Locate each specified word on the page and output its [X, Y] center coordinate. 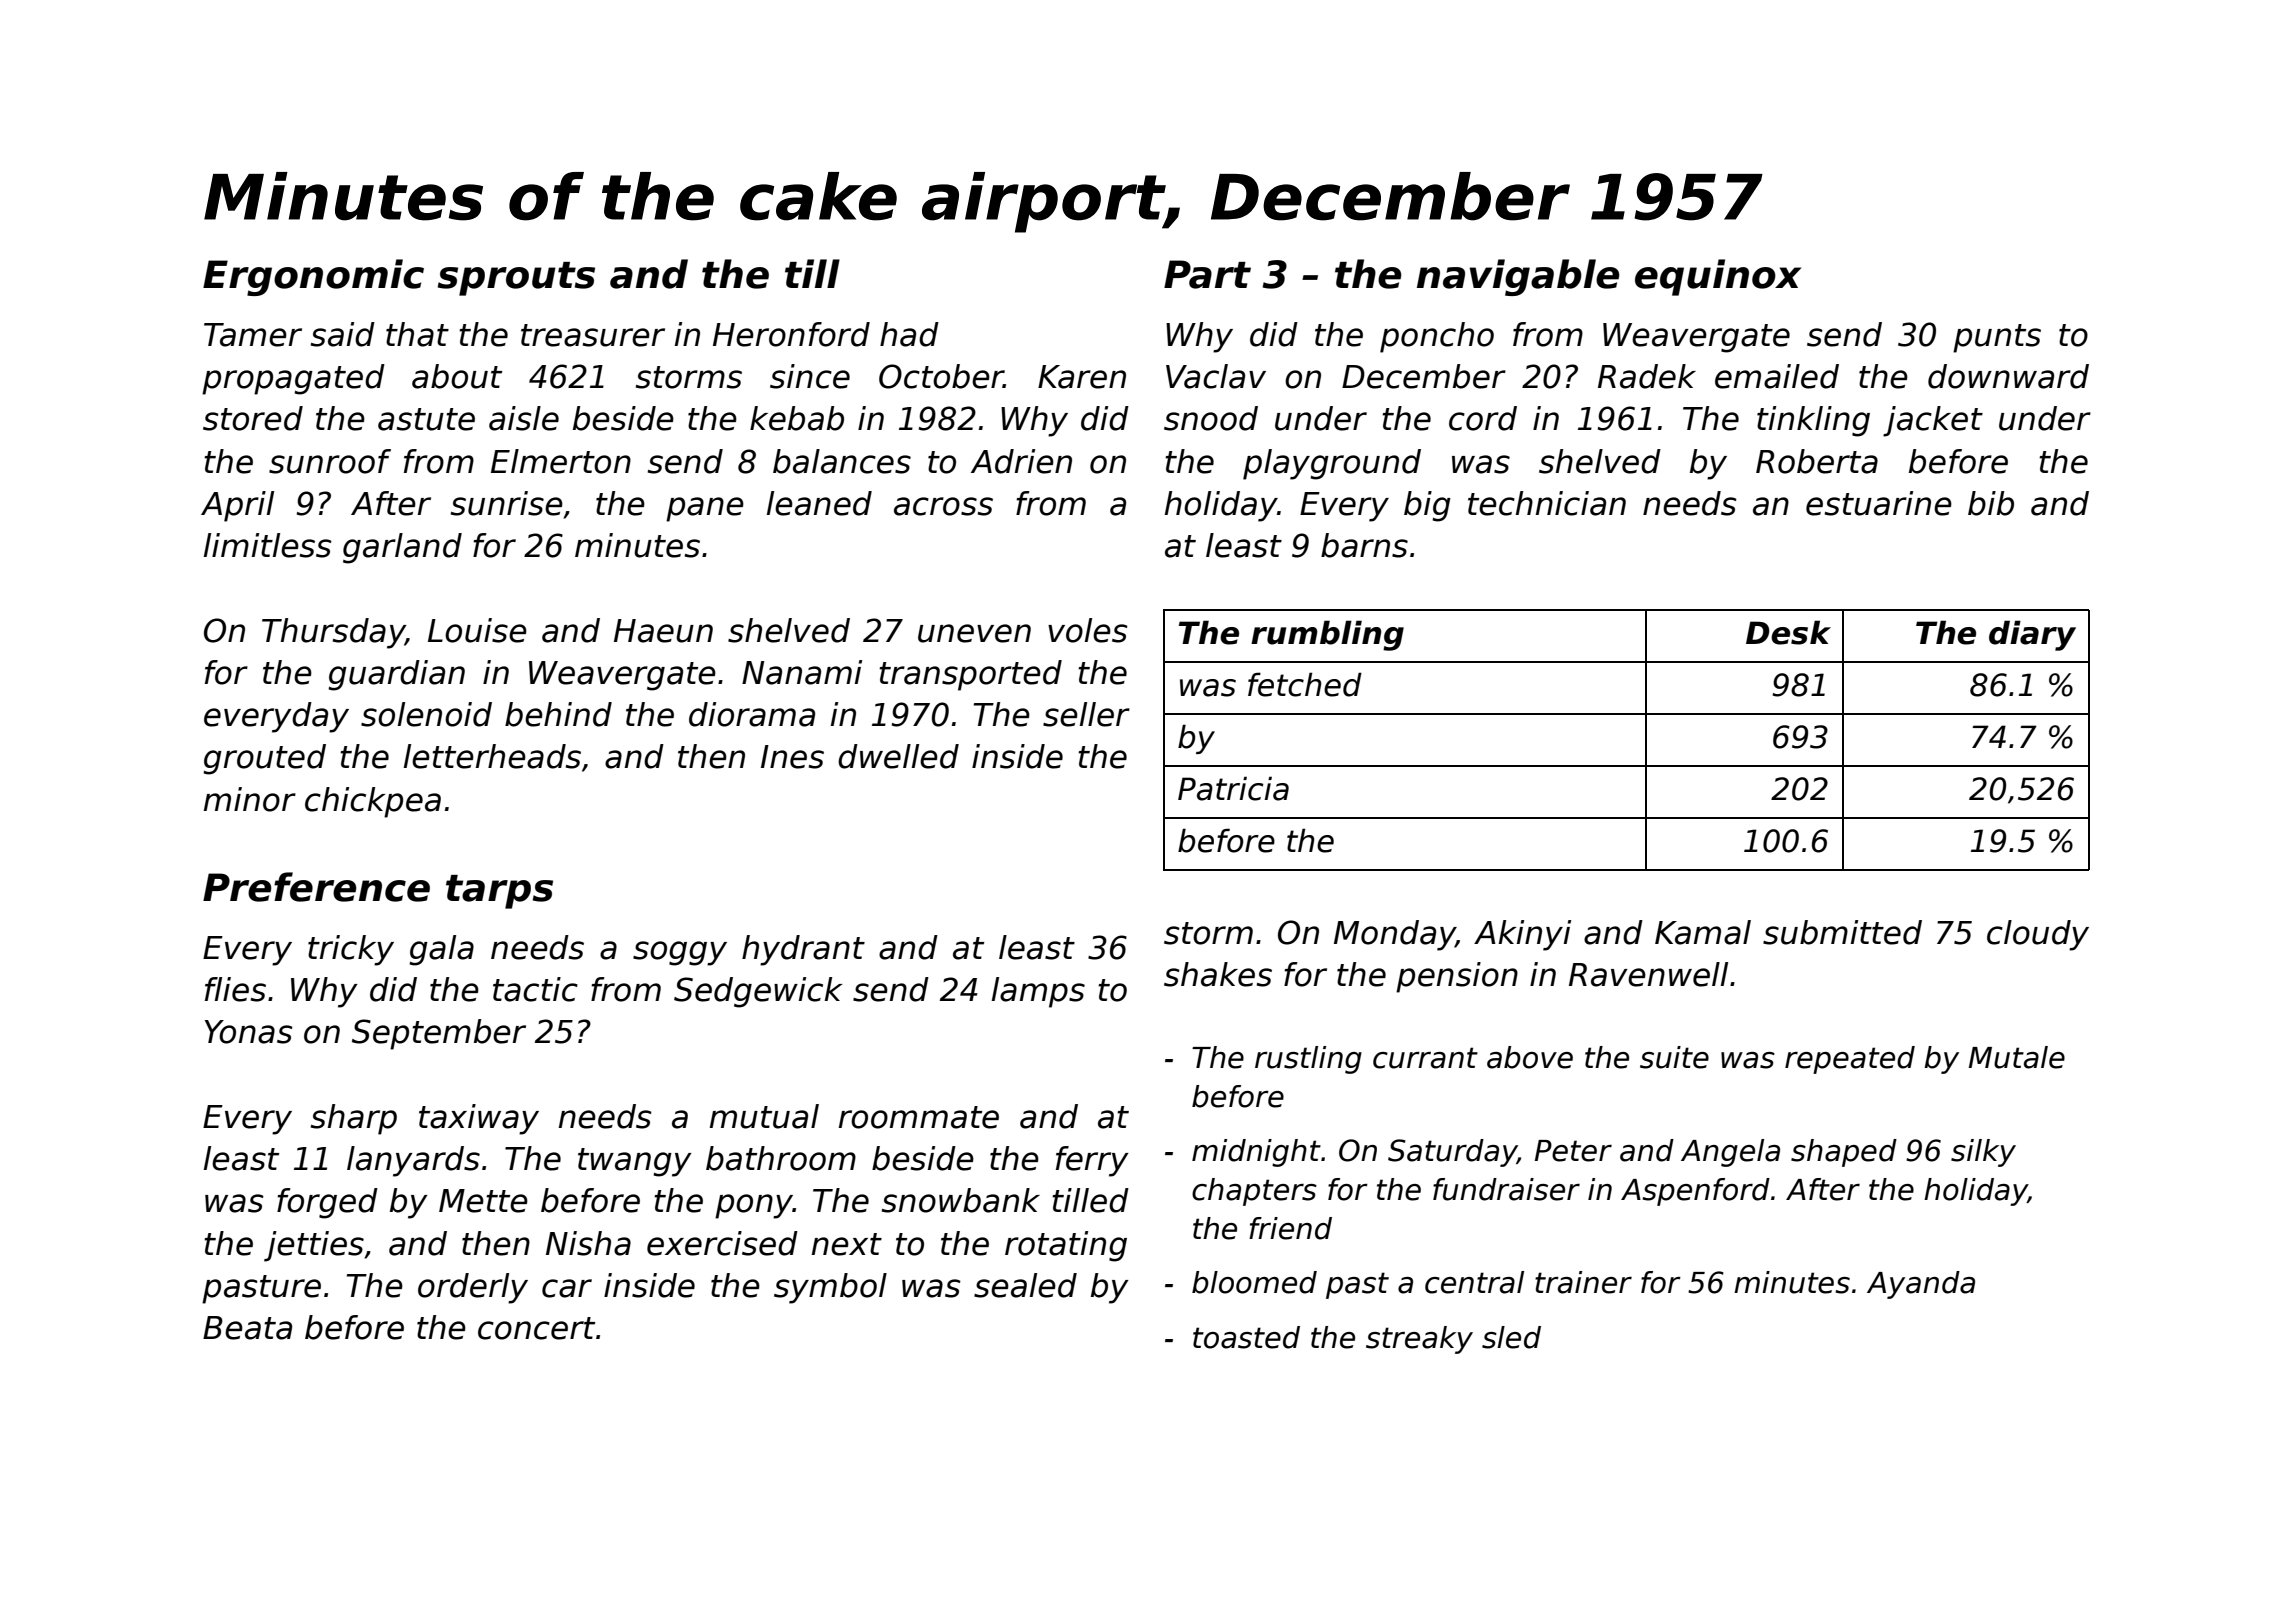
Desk [1788, 632]
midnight [1256, 1153]
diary [2032, 635]
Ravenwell [1648, 974]
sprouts [516, 279]
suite [1674, 1057]
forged [327, 1203]
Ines [792, 757]
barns [1364, 545]
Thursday [333, 633]
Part [1207, 274]
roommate [919, 1117]
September [439, 1034]
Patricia [1233, 788]
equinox [1718, 277]
